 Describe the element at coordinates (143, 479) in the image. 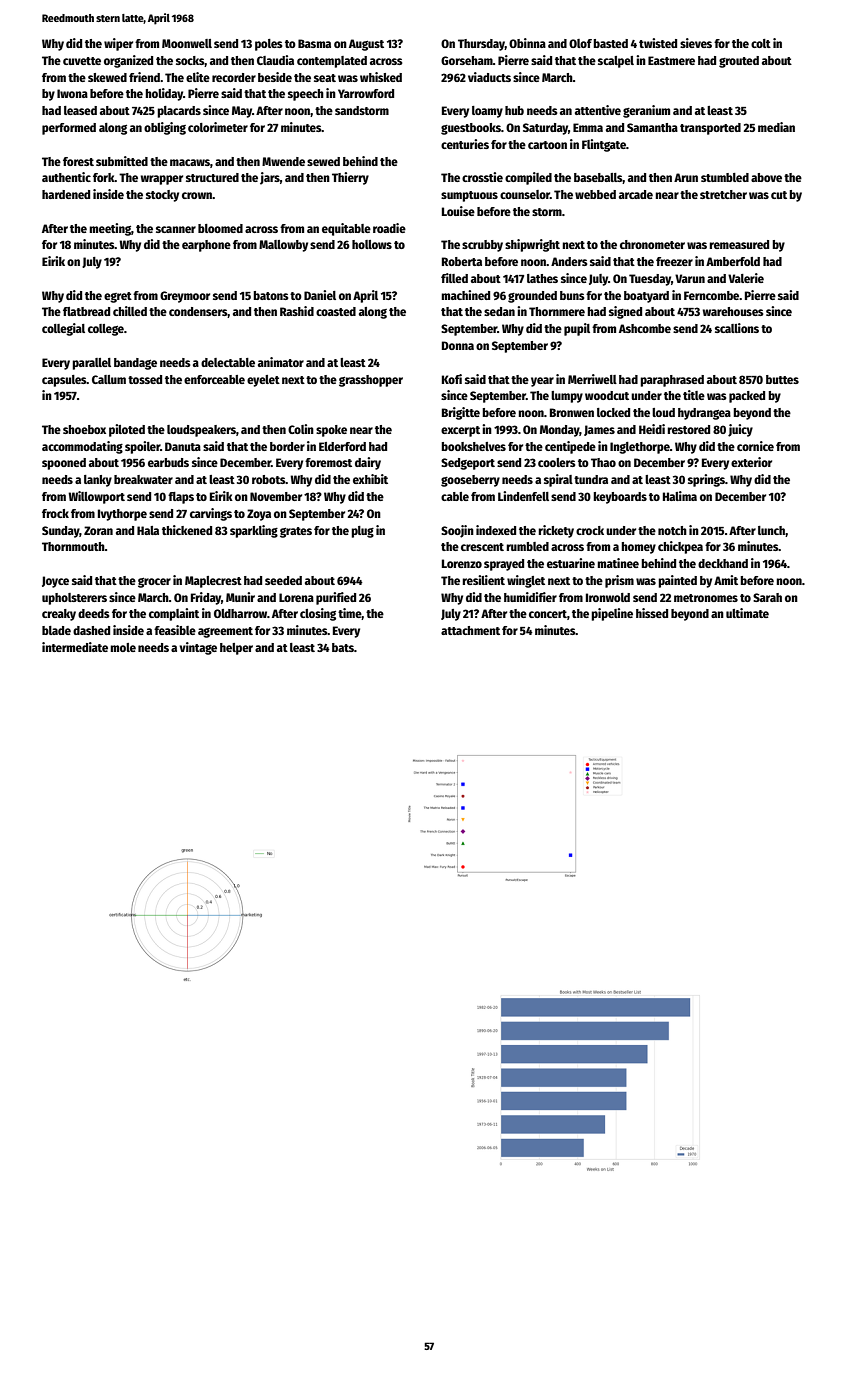

I see `breakwater` at that location.
